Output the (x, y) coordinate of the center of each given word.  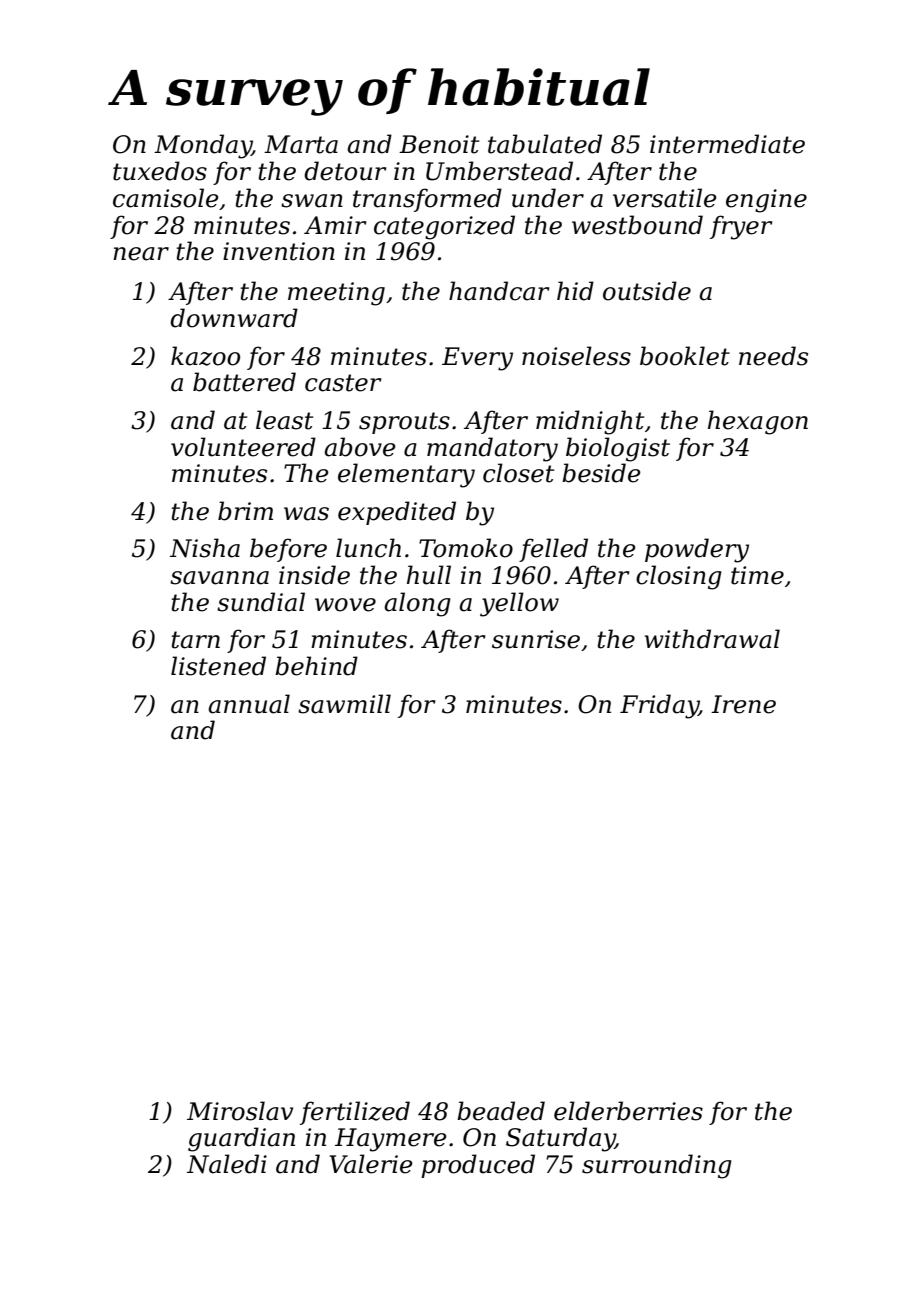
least (284, 420)
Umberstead (499, 171)
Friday (659, 706)
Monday (203, 146)
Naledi (227, 1164)
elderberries (628, 1111)
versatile (665, 198)
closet (518, 473)
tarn (195, 640)
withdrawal (712, 639)
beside (601, 473)
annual (249, 704)
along (417, 604)
